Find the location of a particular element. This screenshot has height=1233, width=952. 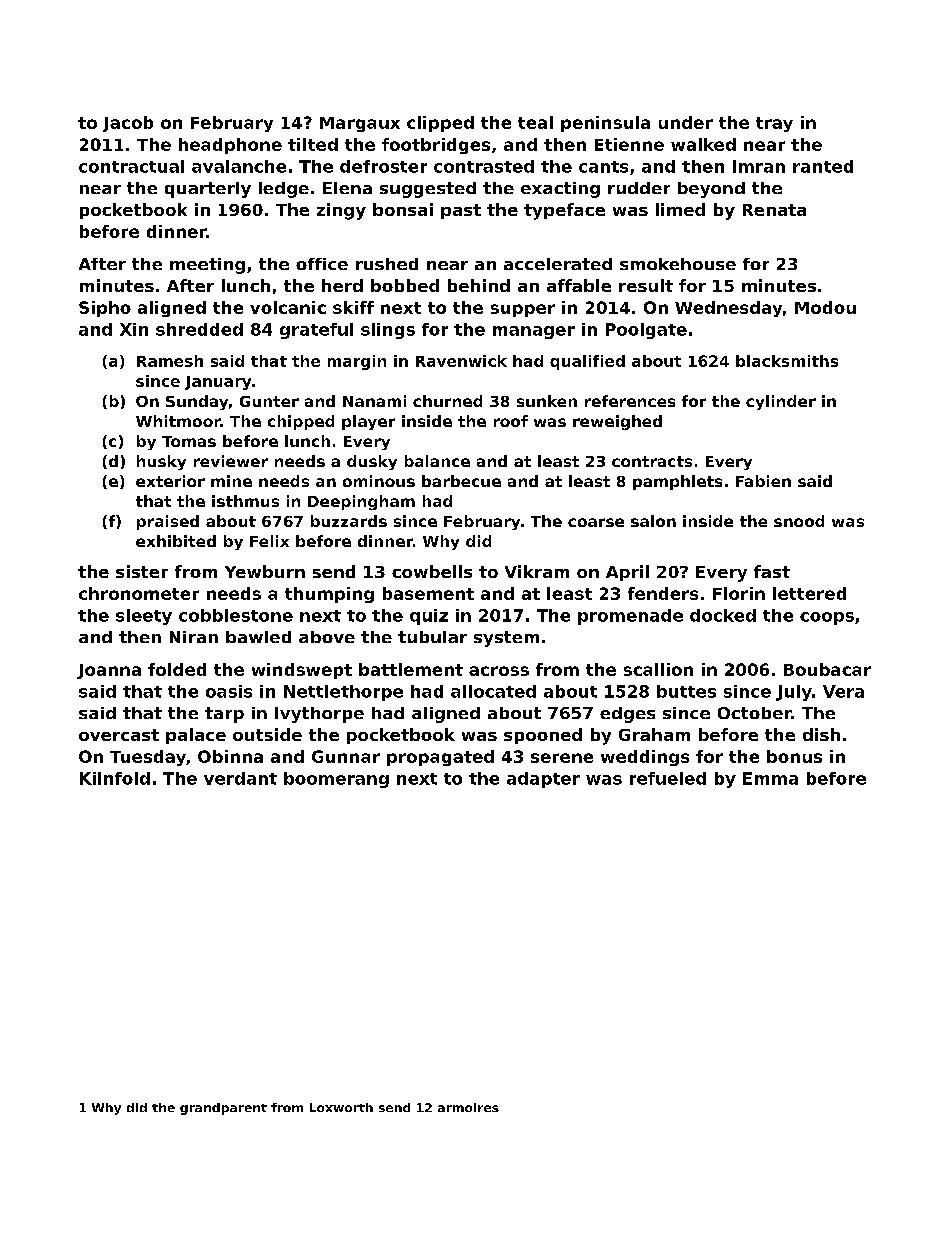

Jacob is located at coordinates (128, 124).
